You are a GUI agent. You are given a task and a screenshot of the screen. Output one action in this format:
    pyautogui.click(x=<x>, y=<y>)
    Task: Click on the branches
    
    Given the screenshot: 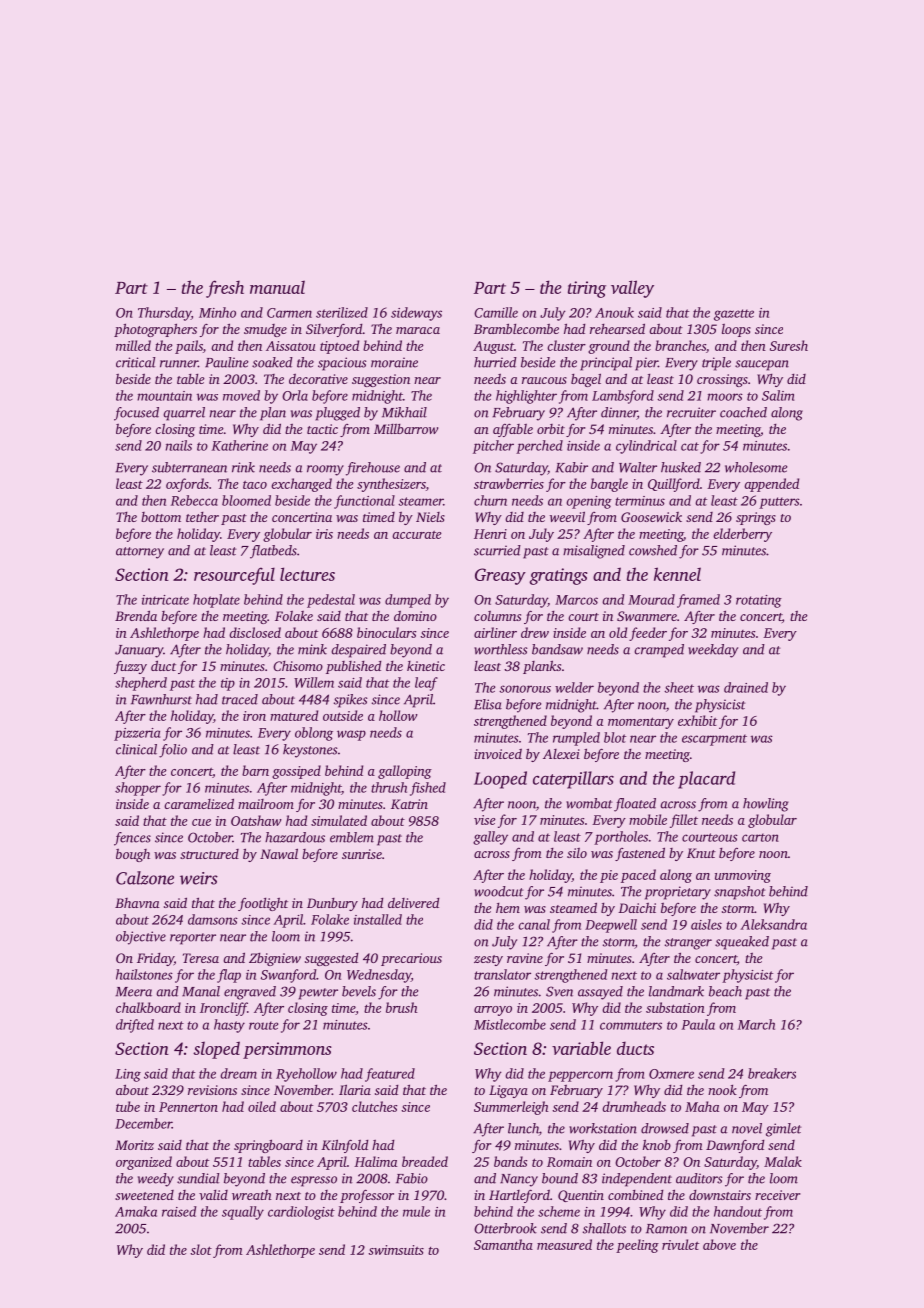 What is the action you would take?
    pyautogui.click(x=680, y=345)
